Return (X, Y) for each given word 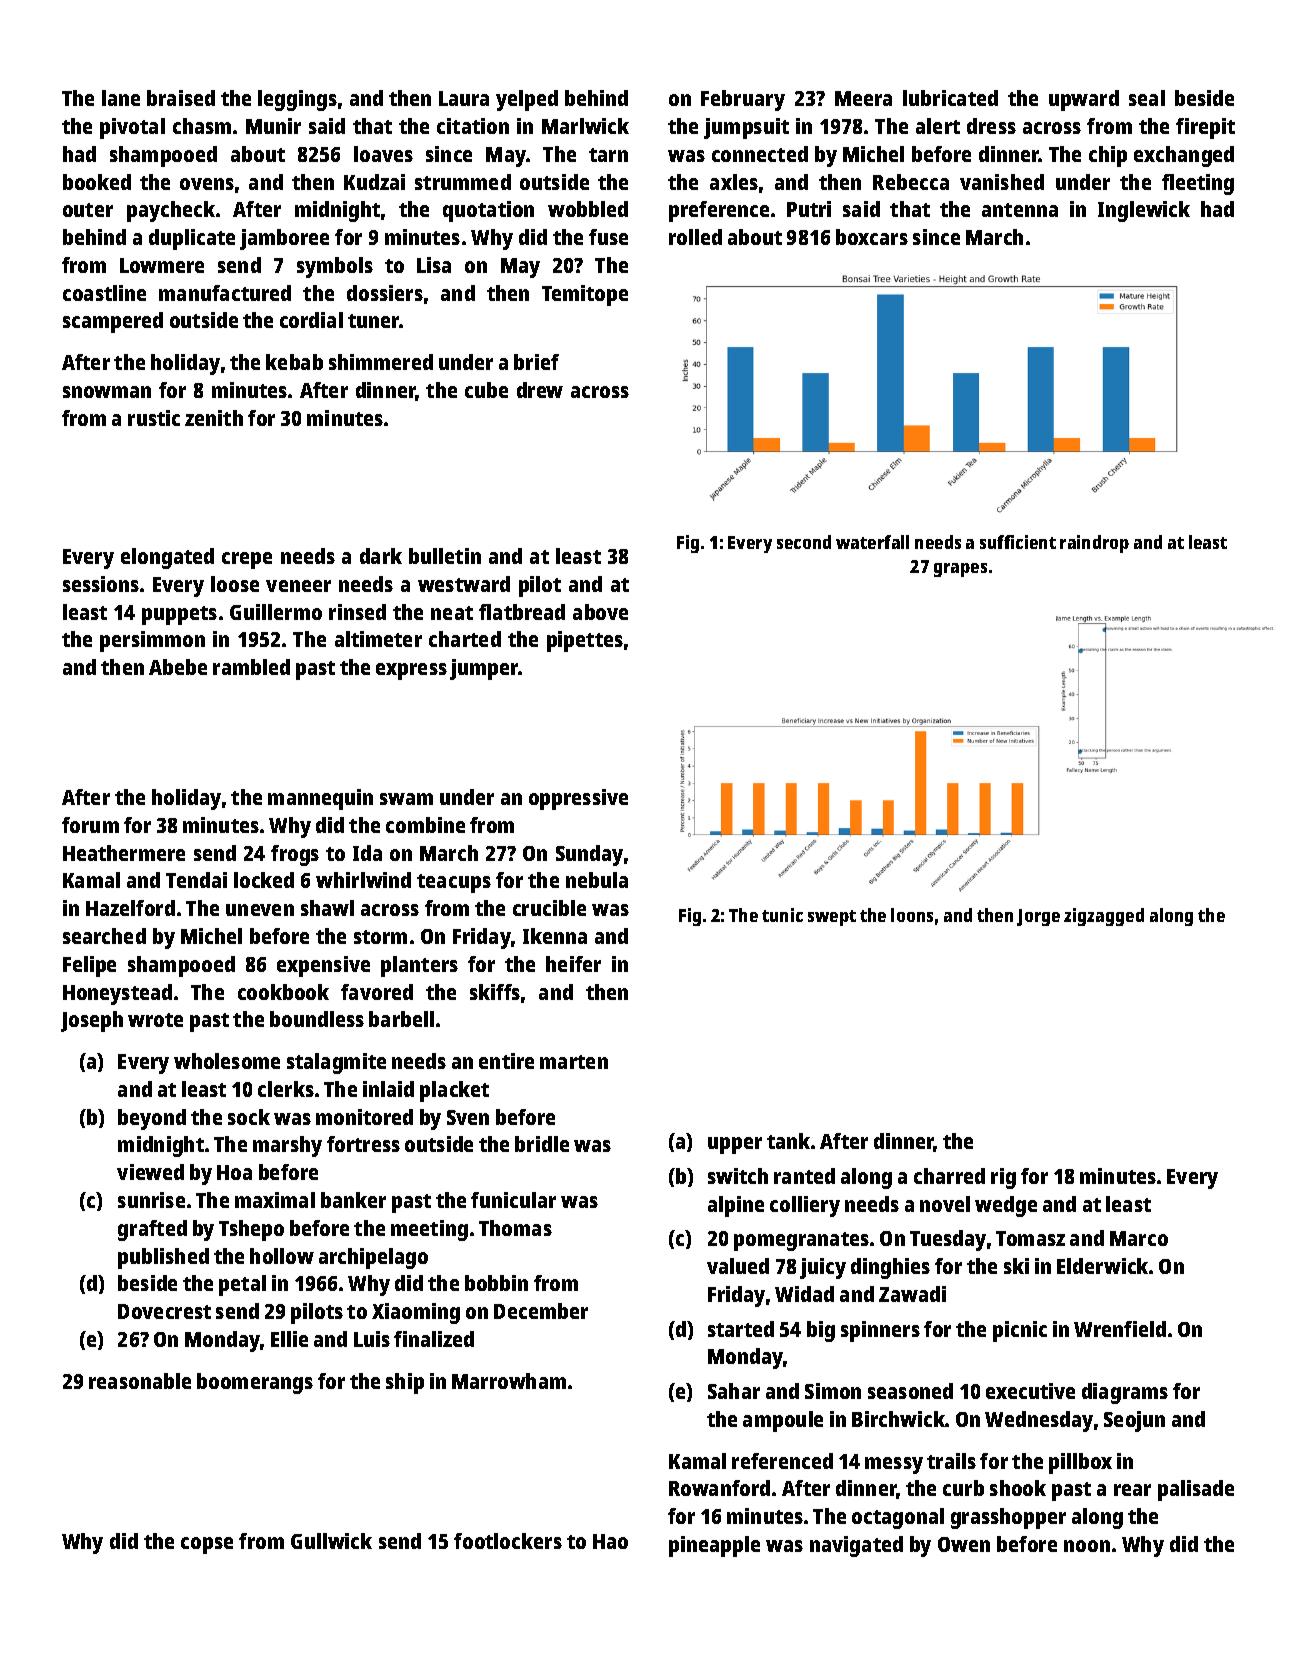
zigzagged (1104, 917)
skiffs (495, 992)
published (163, 1258)
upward (1084, 100)
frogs (295, 855)
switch (738, 1176)
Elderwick (1102, 1266)
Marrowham (509, 1381)
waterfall (872, 542)
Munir (273, 126)
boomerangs (255, 1383)
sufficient (1018, 542)
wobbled (588, 209)
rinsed (357, 612)
